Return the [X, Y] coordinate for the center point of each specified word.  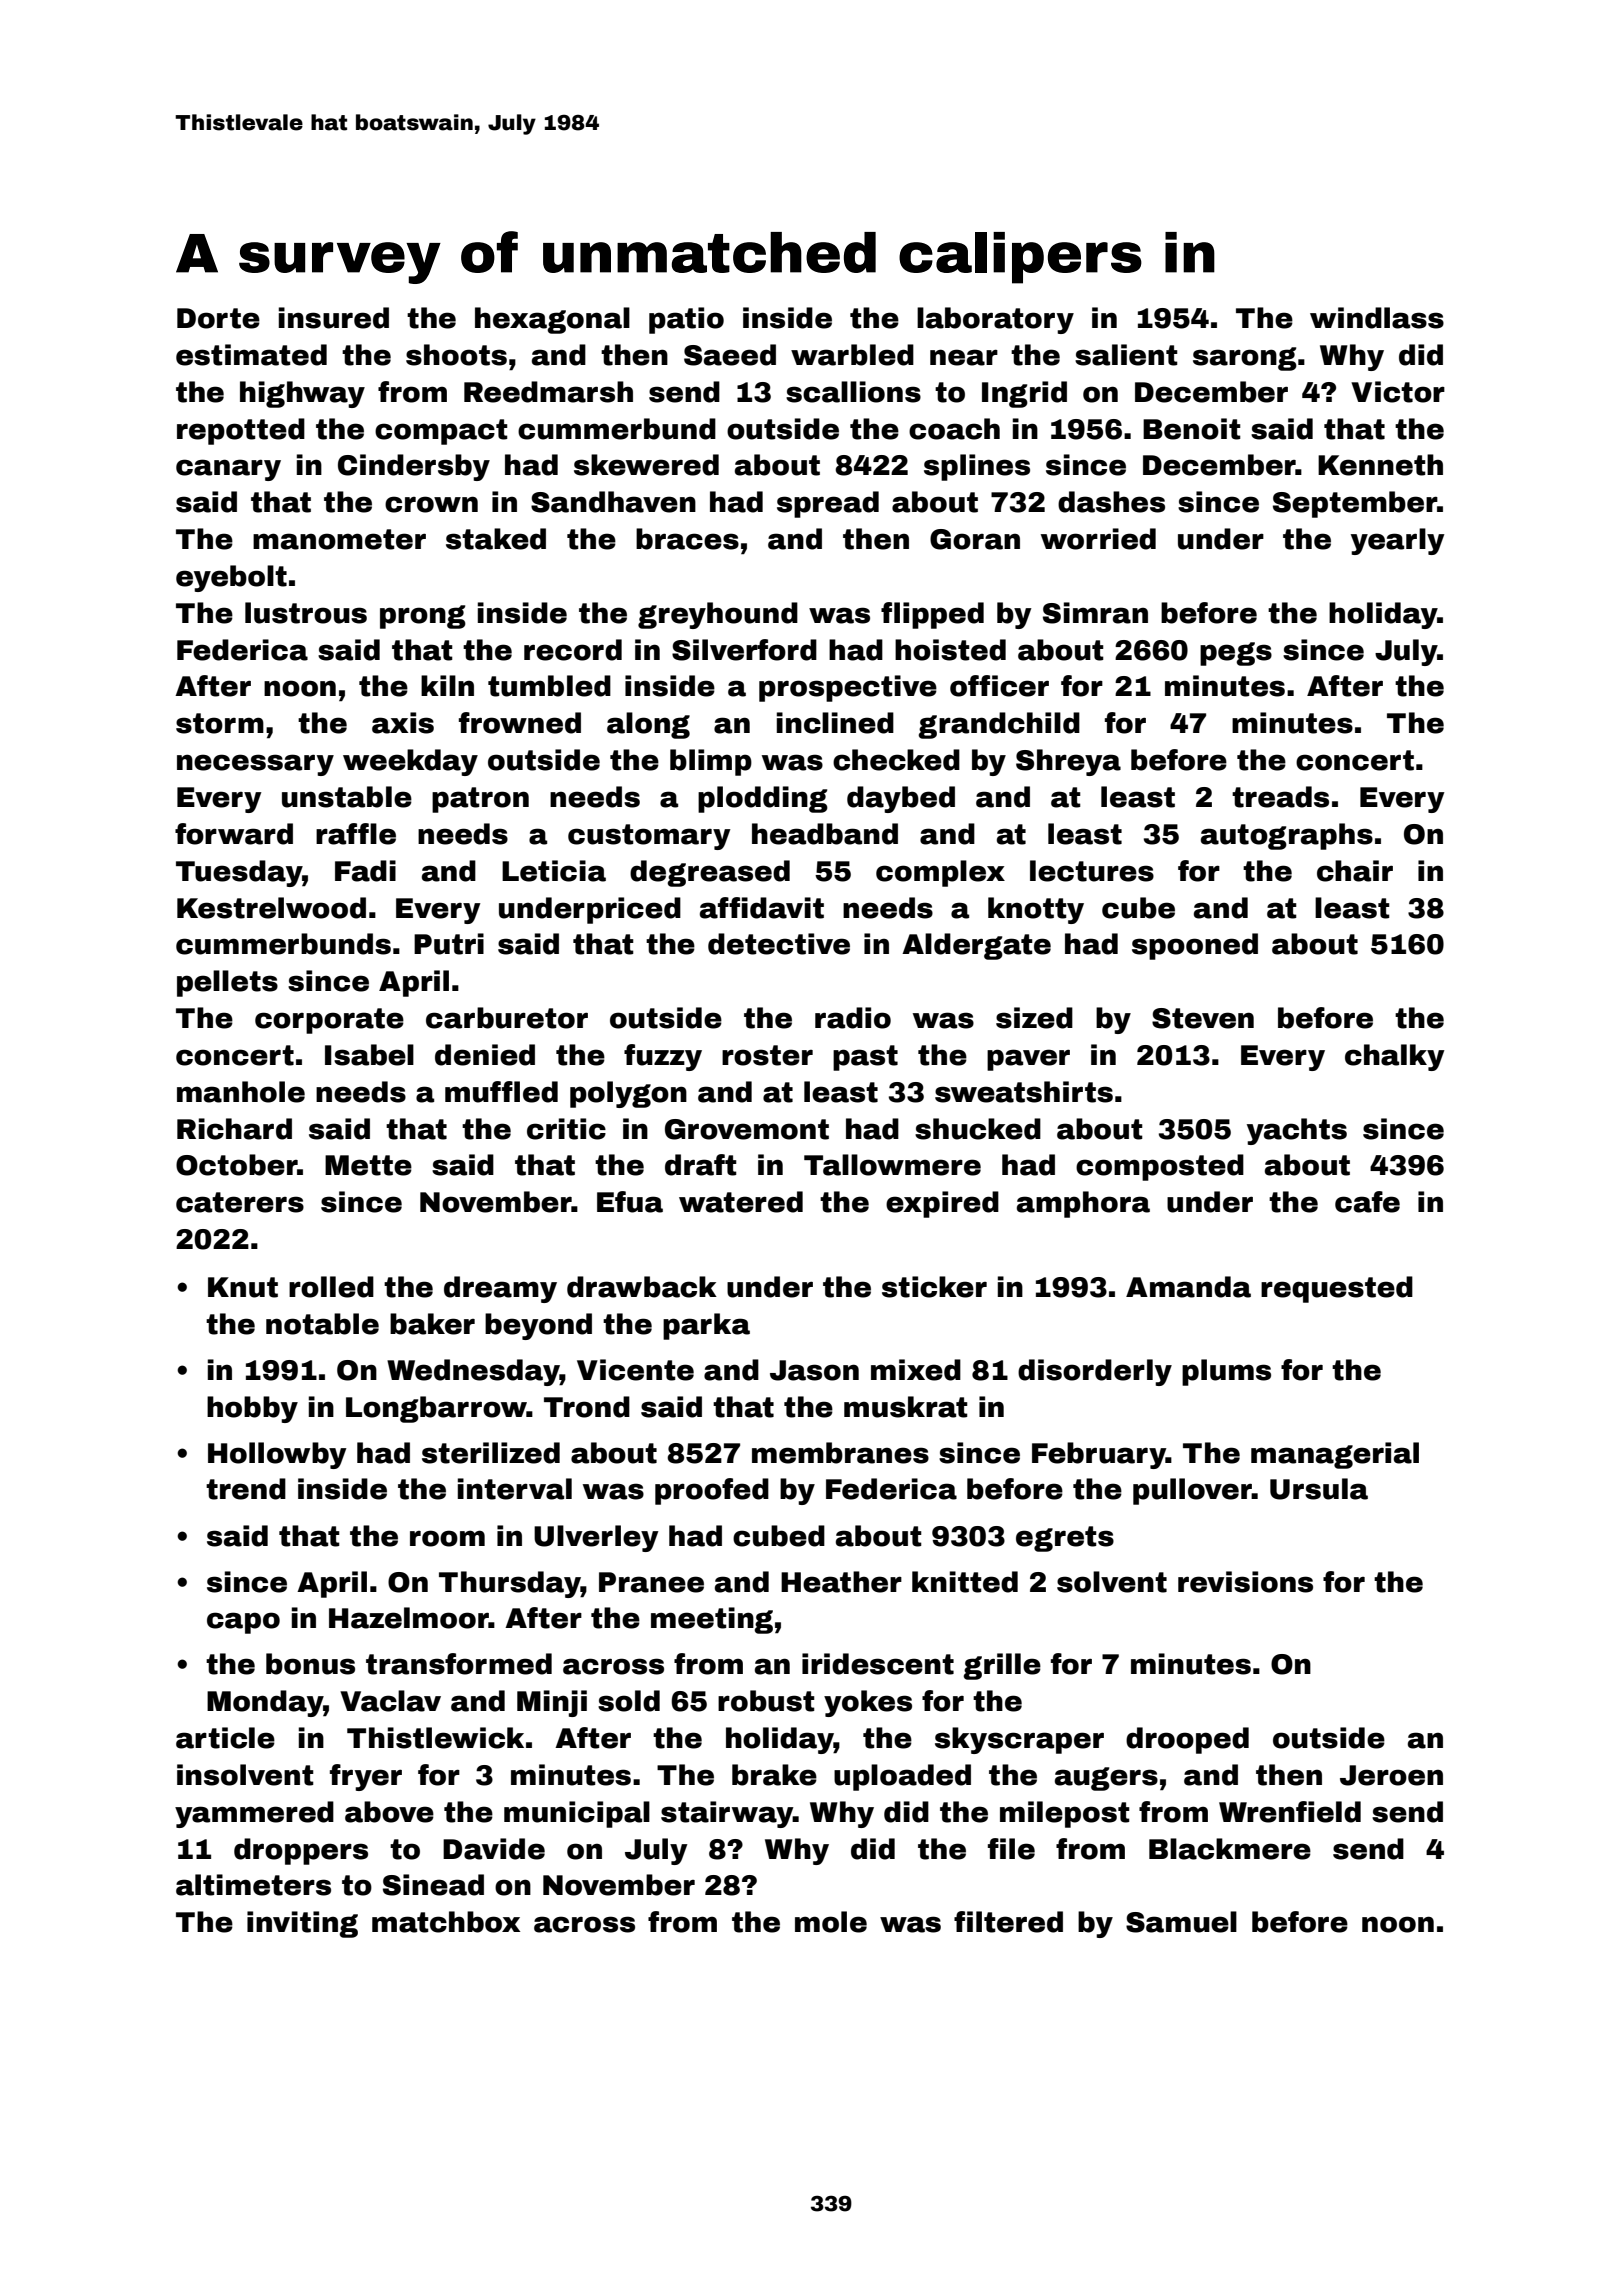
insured [334, 318]
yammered [254, 1814]
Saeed [730, 355]
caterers [240, 1202]
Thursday [510, 1584]
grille [1002, 1666]
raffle [356, 834]
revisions [1245, 1582]
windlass [1377, 318]
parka [706, 1326]
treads [1280, 797]
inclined [835, 723]
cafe [1367, 1202]
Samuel [1181, 1922]
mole [831, 1922]
